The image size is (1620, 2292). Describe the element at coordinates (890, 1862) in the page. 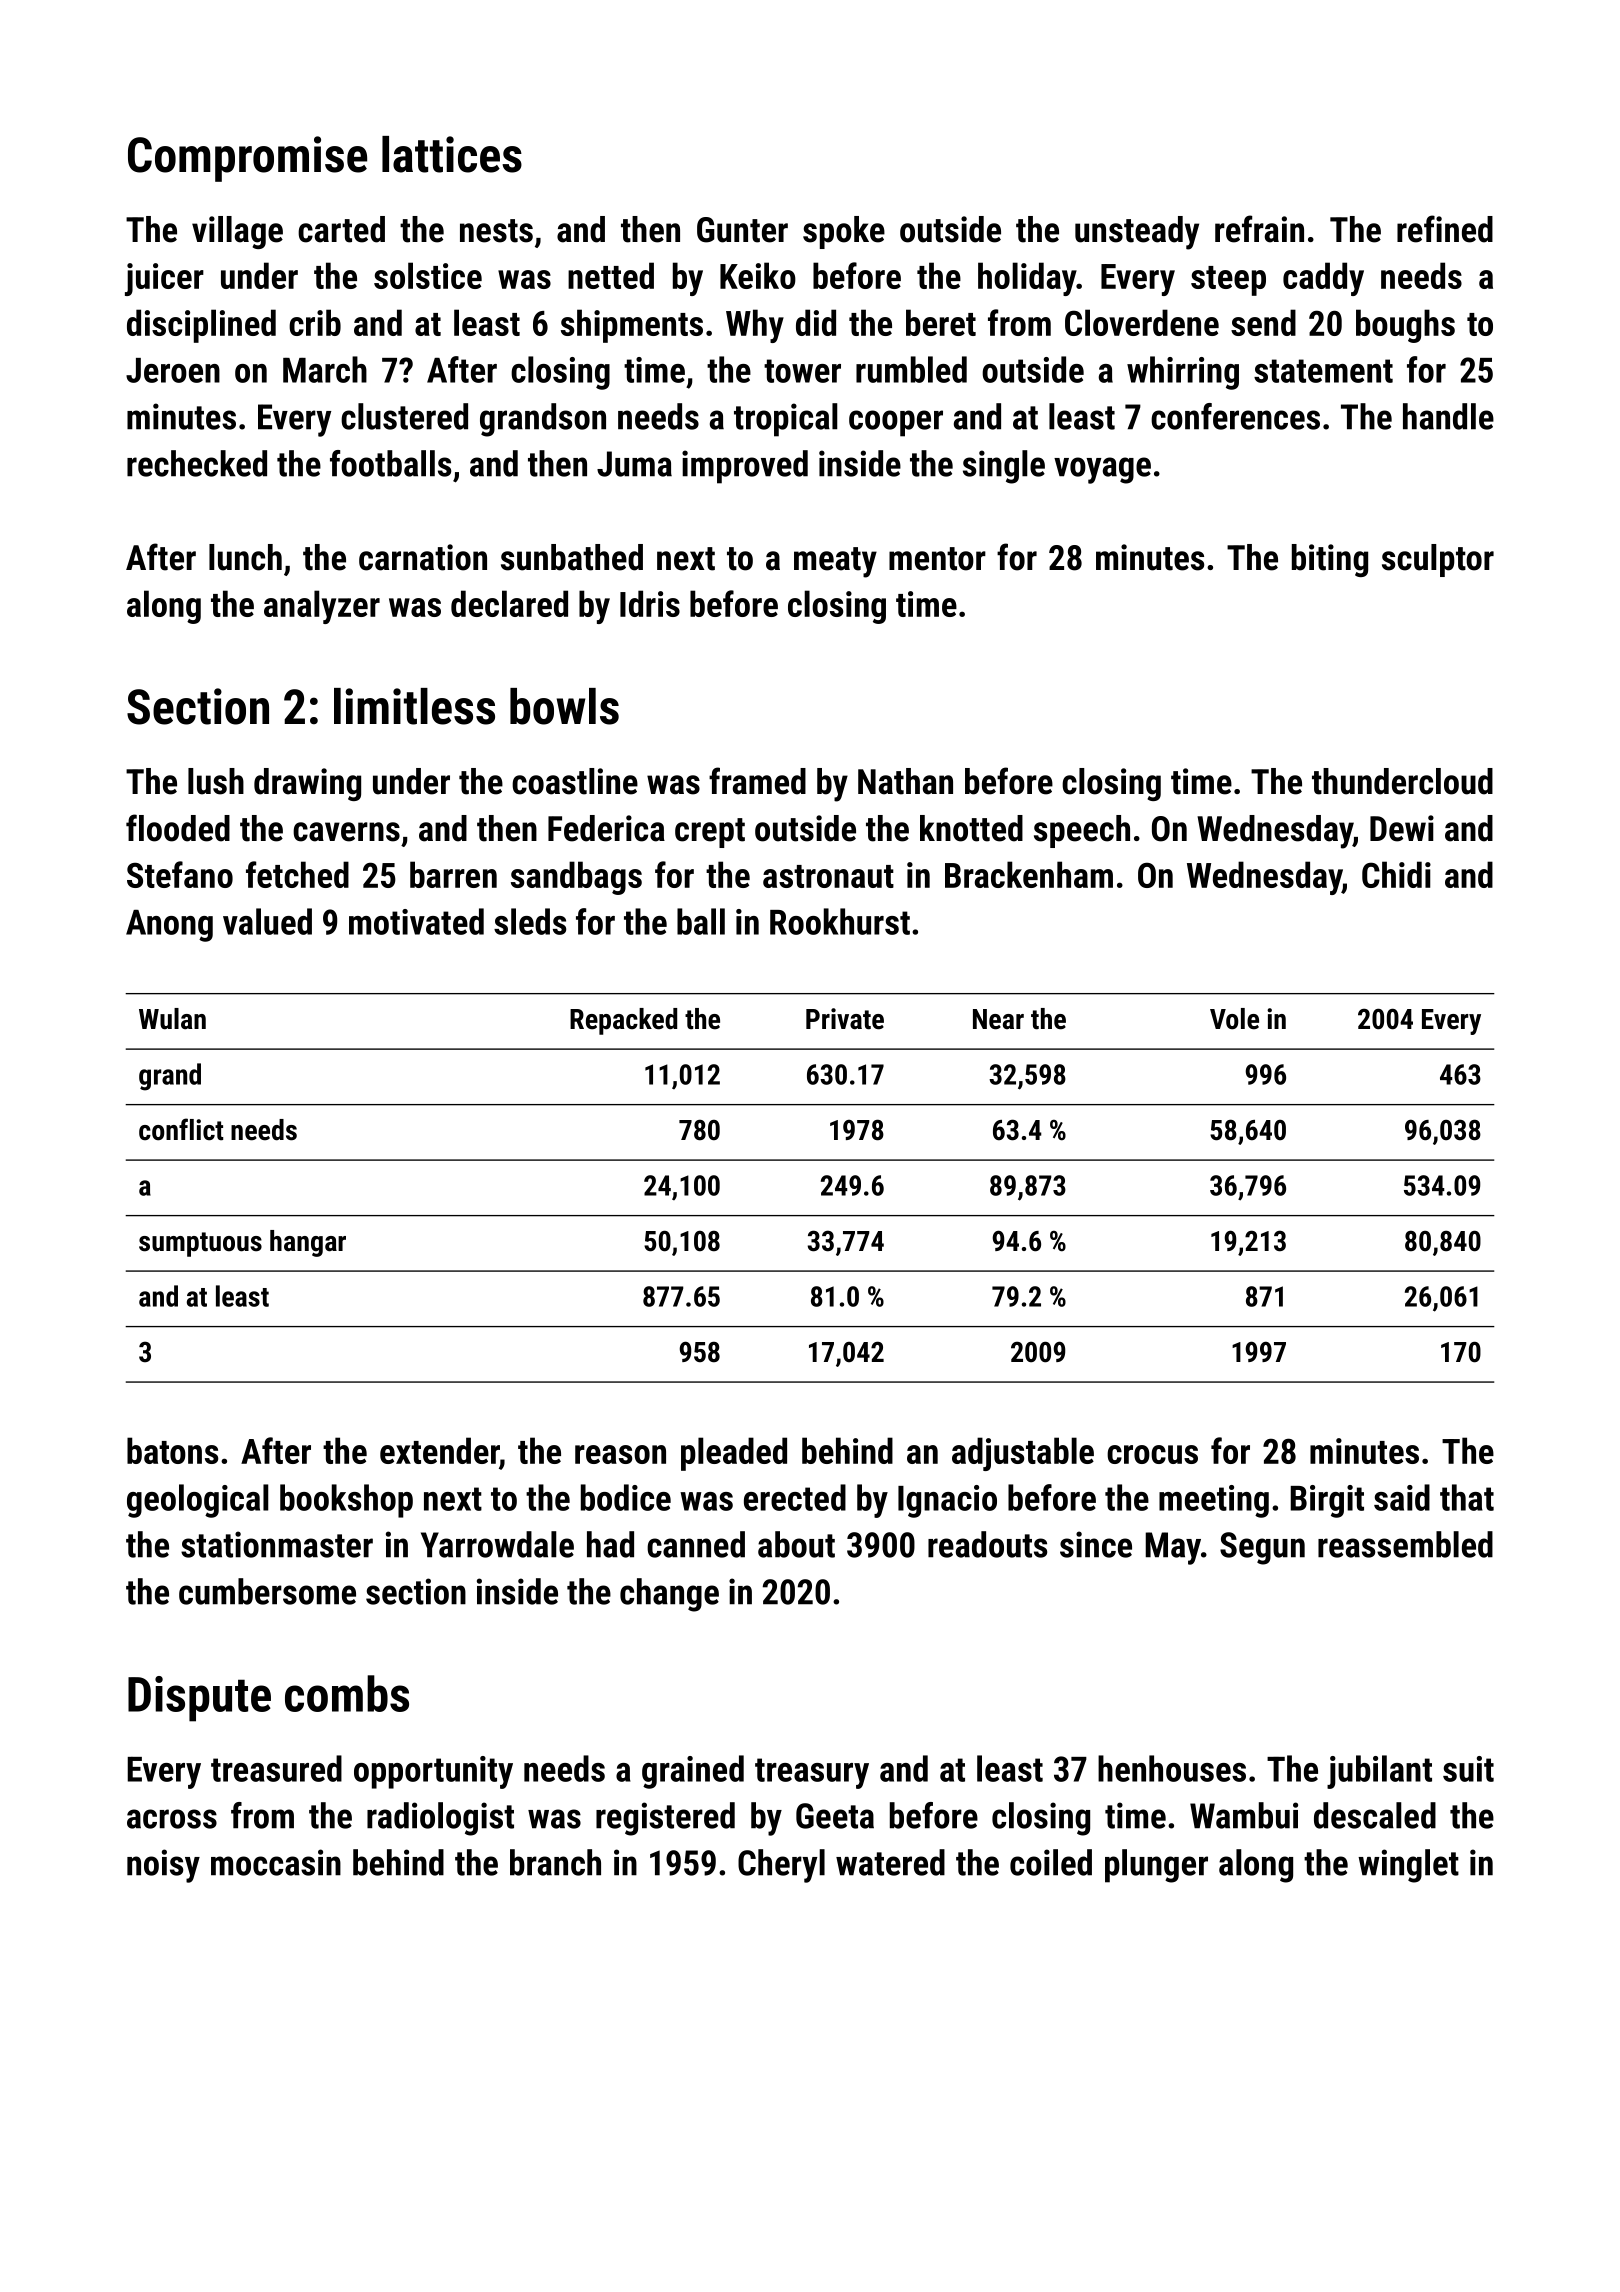

I see `watered` at that location.
